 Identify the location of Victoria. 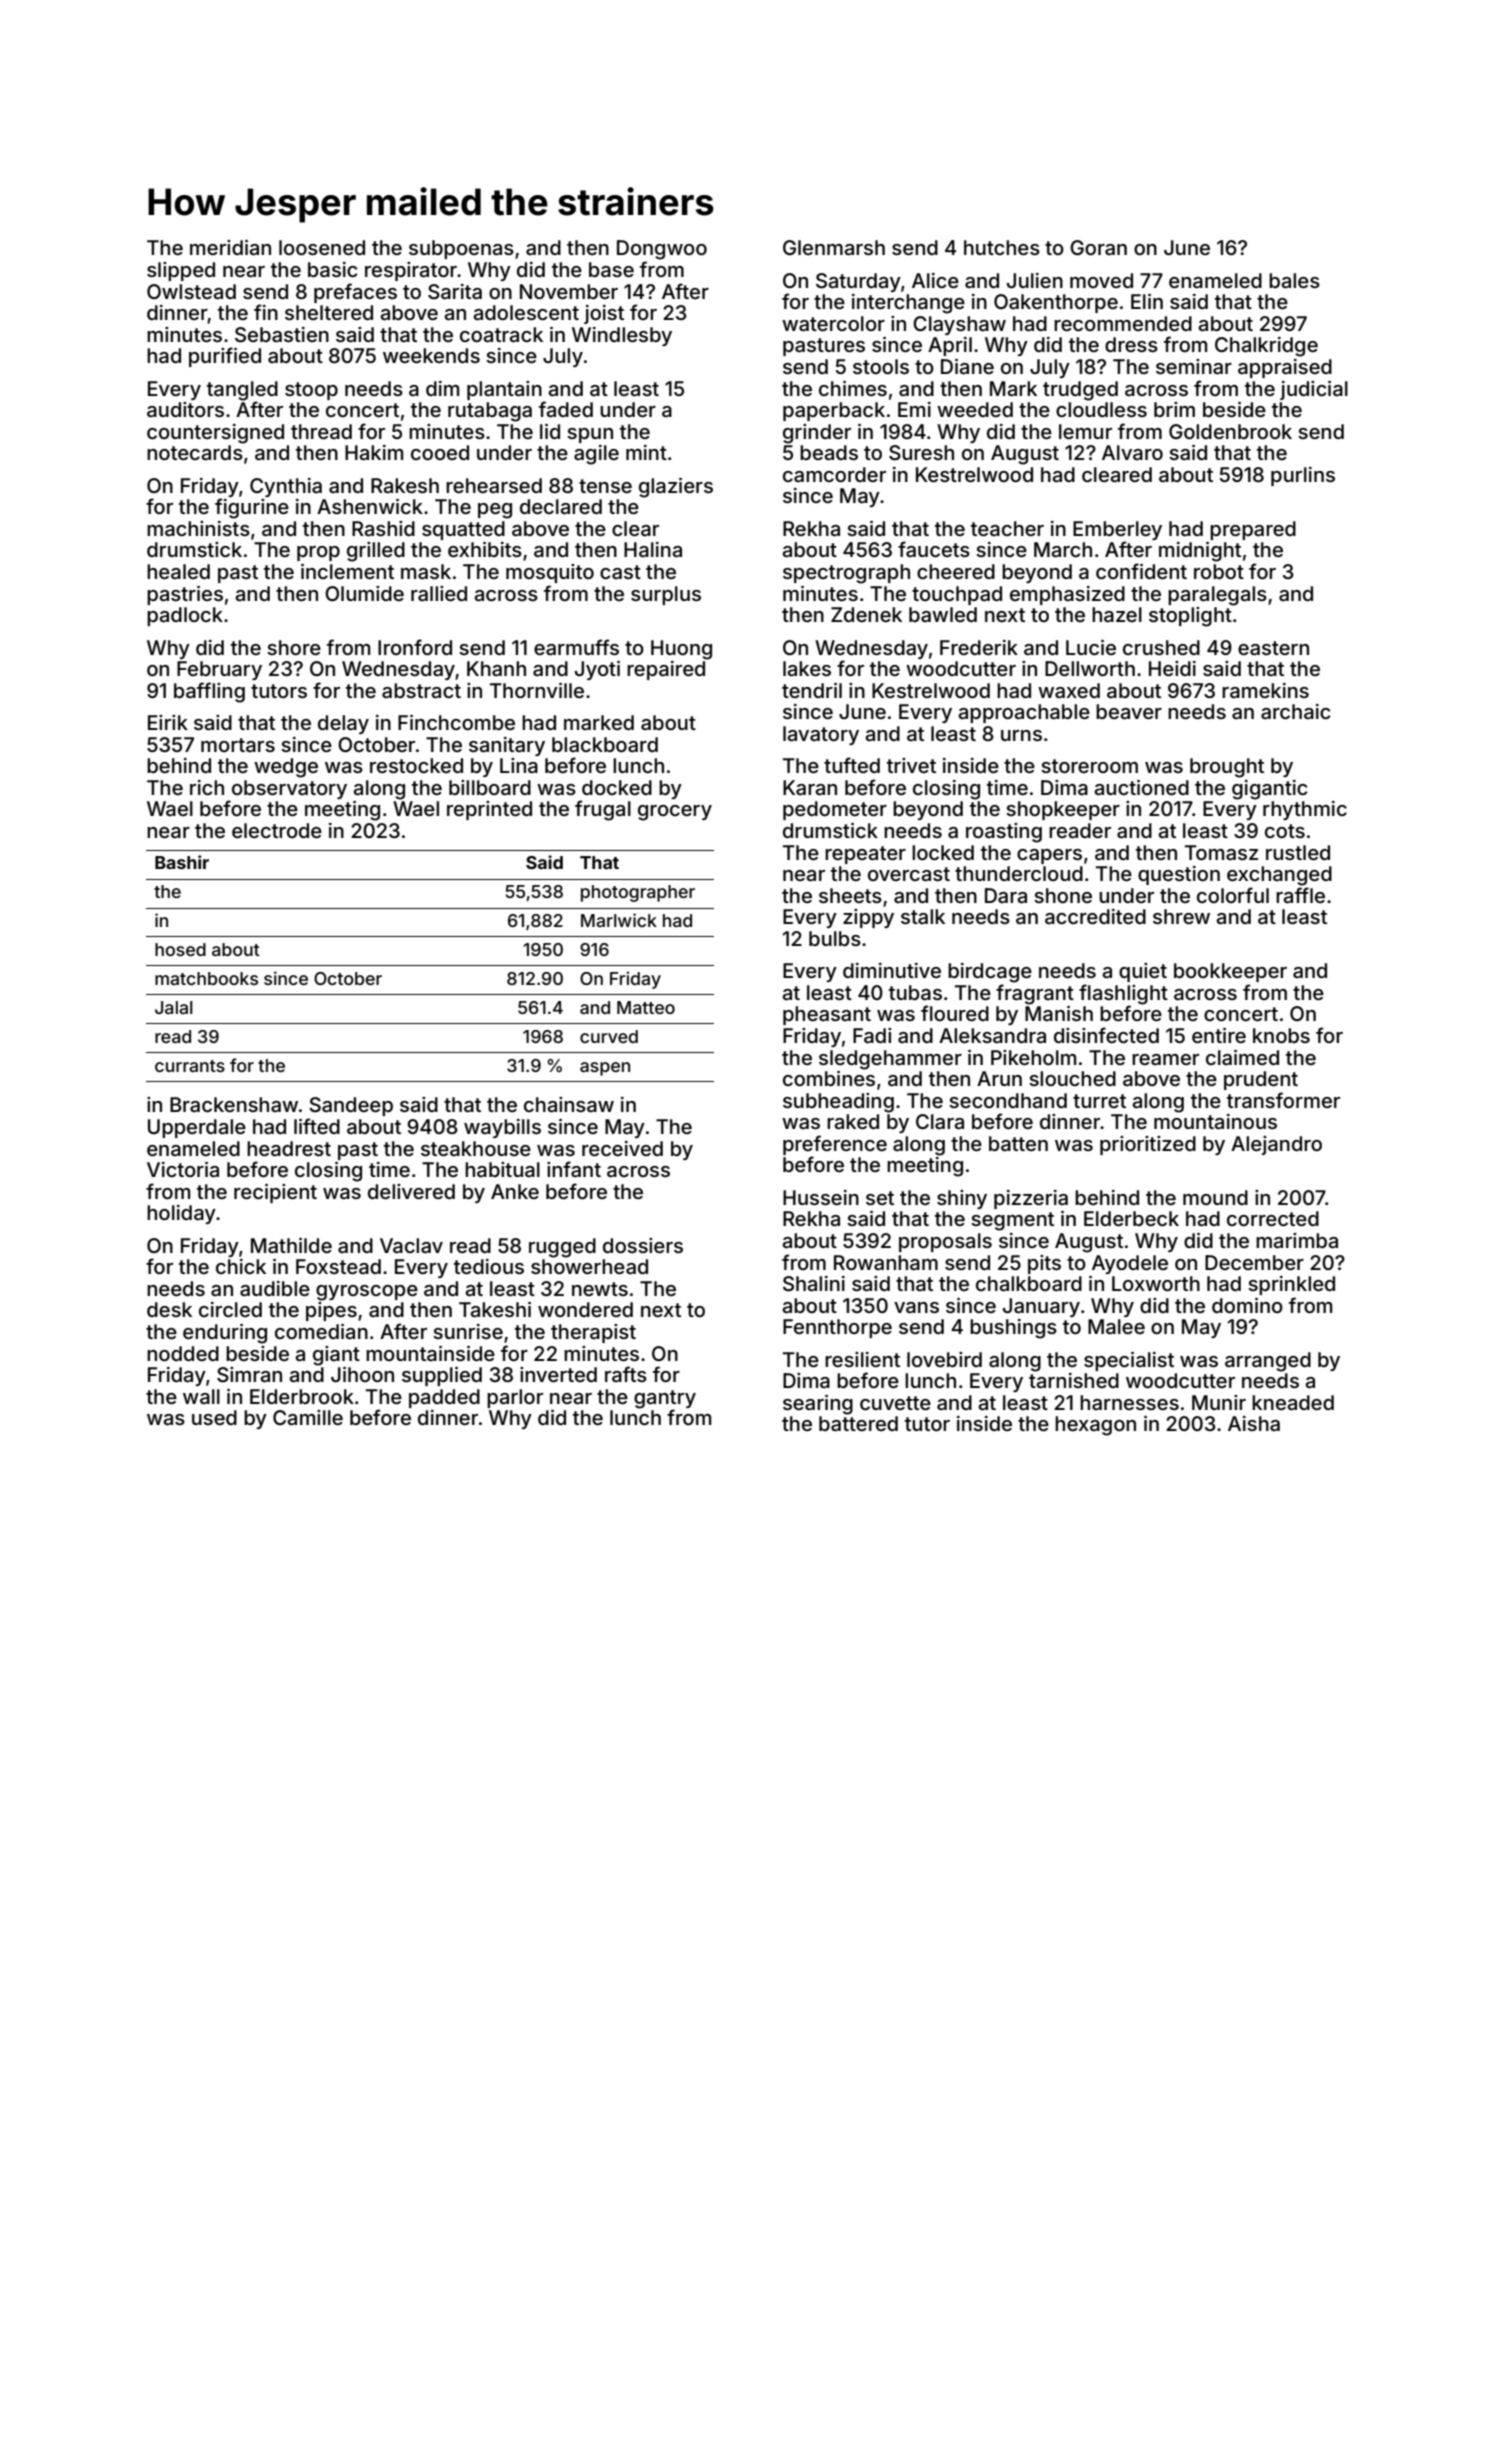
(183, 1169).
